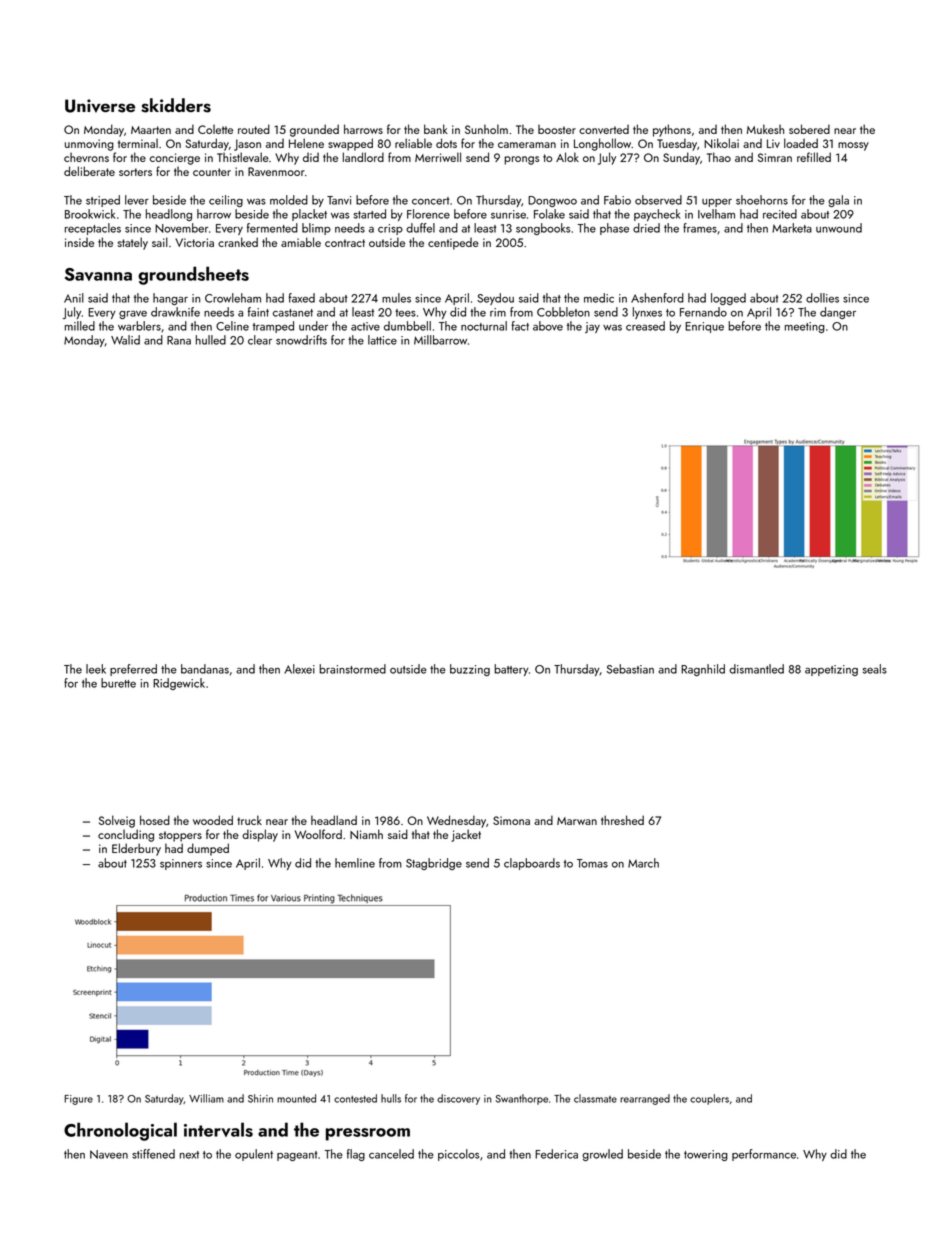  What do you see at coordinates (703, 670) in the screenshot?
I see `Ragnhild` at bounding box center [703, 670].
